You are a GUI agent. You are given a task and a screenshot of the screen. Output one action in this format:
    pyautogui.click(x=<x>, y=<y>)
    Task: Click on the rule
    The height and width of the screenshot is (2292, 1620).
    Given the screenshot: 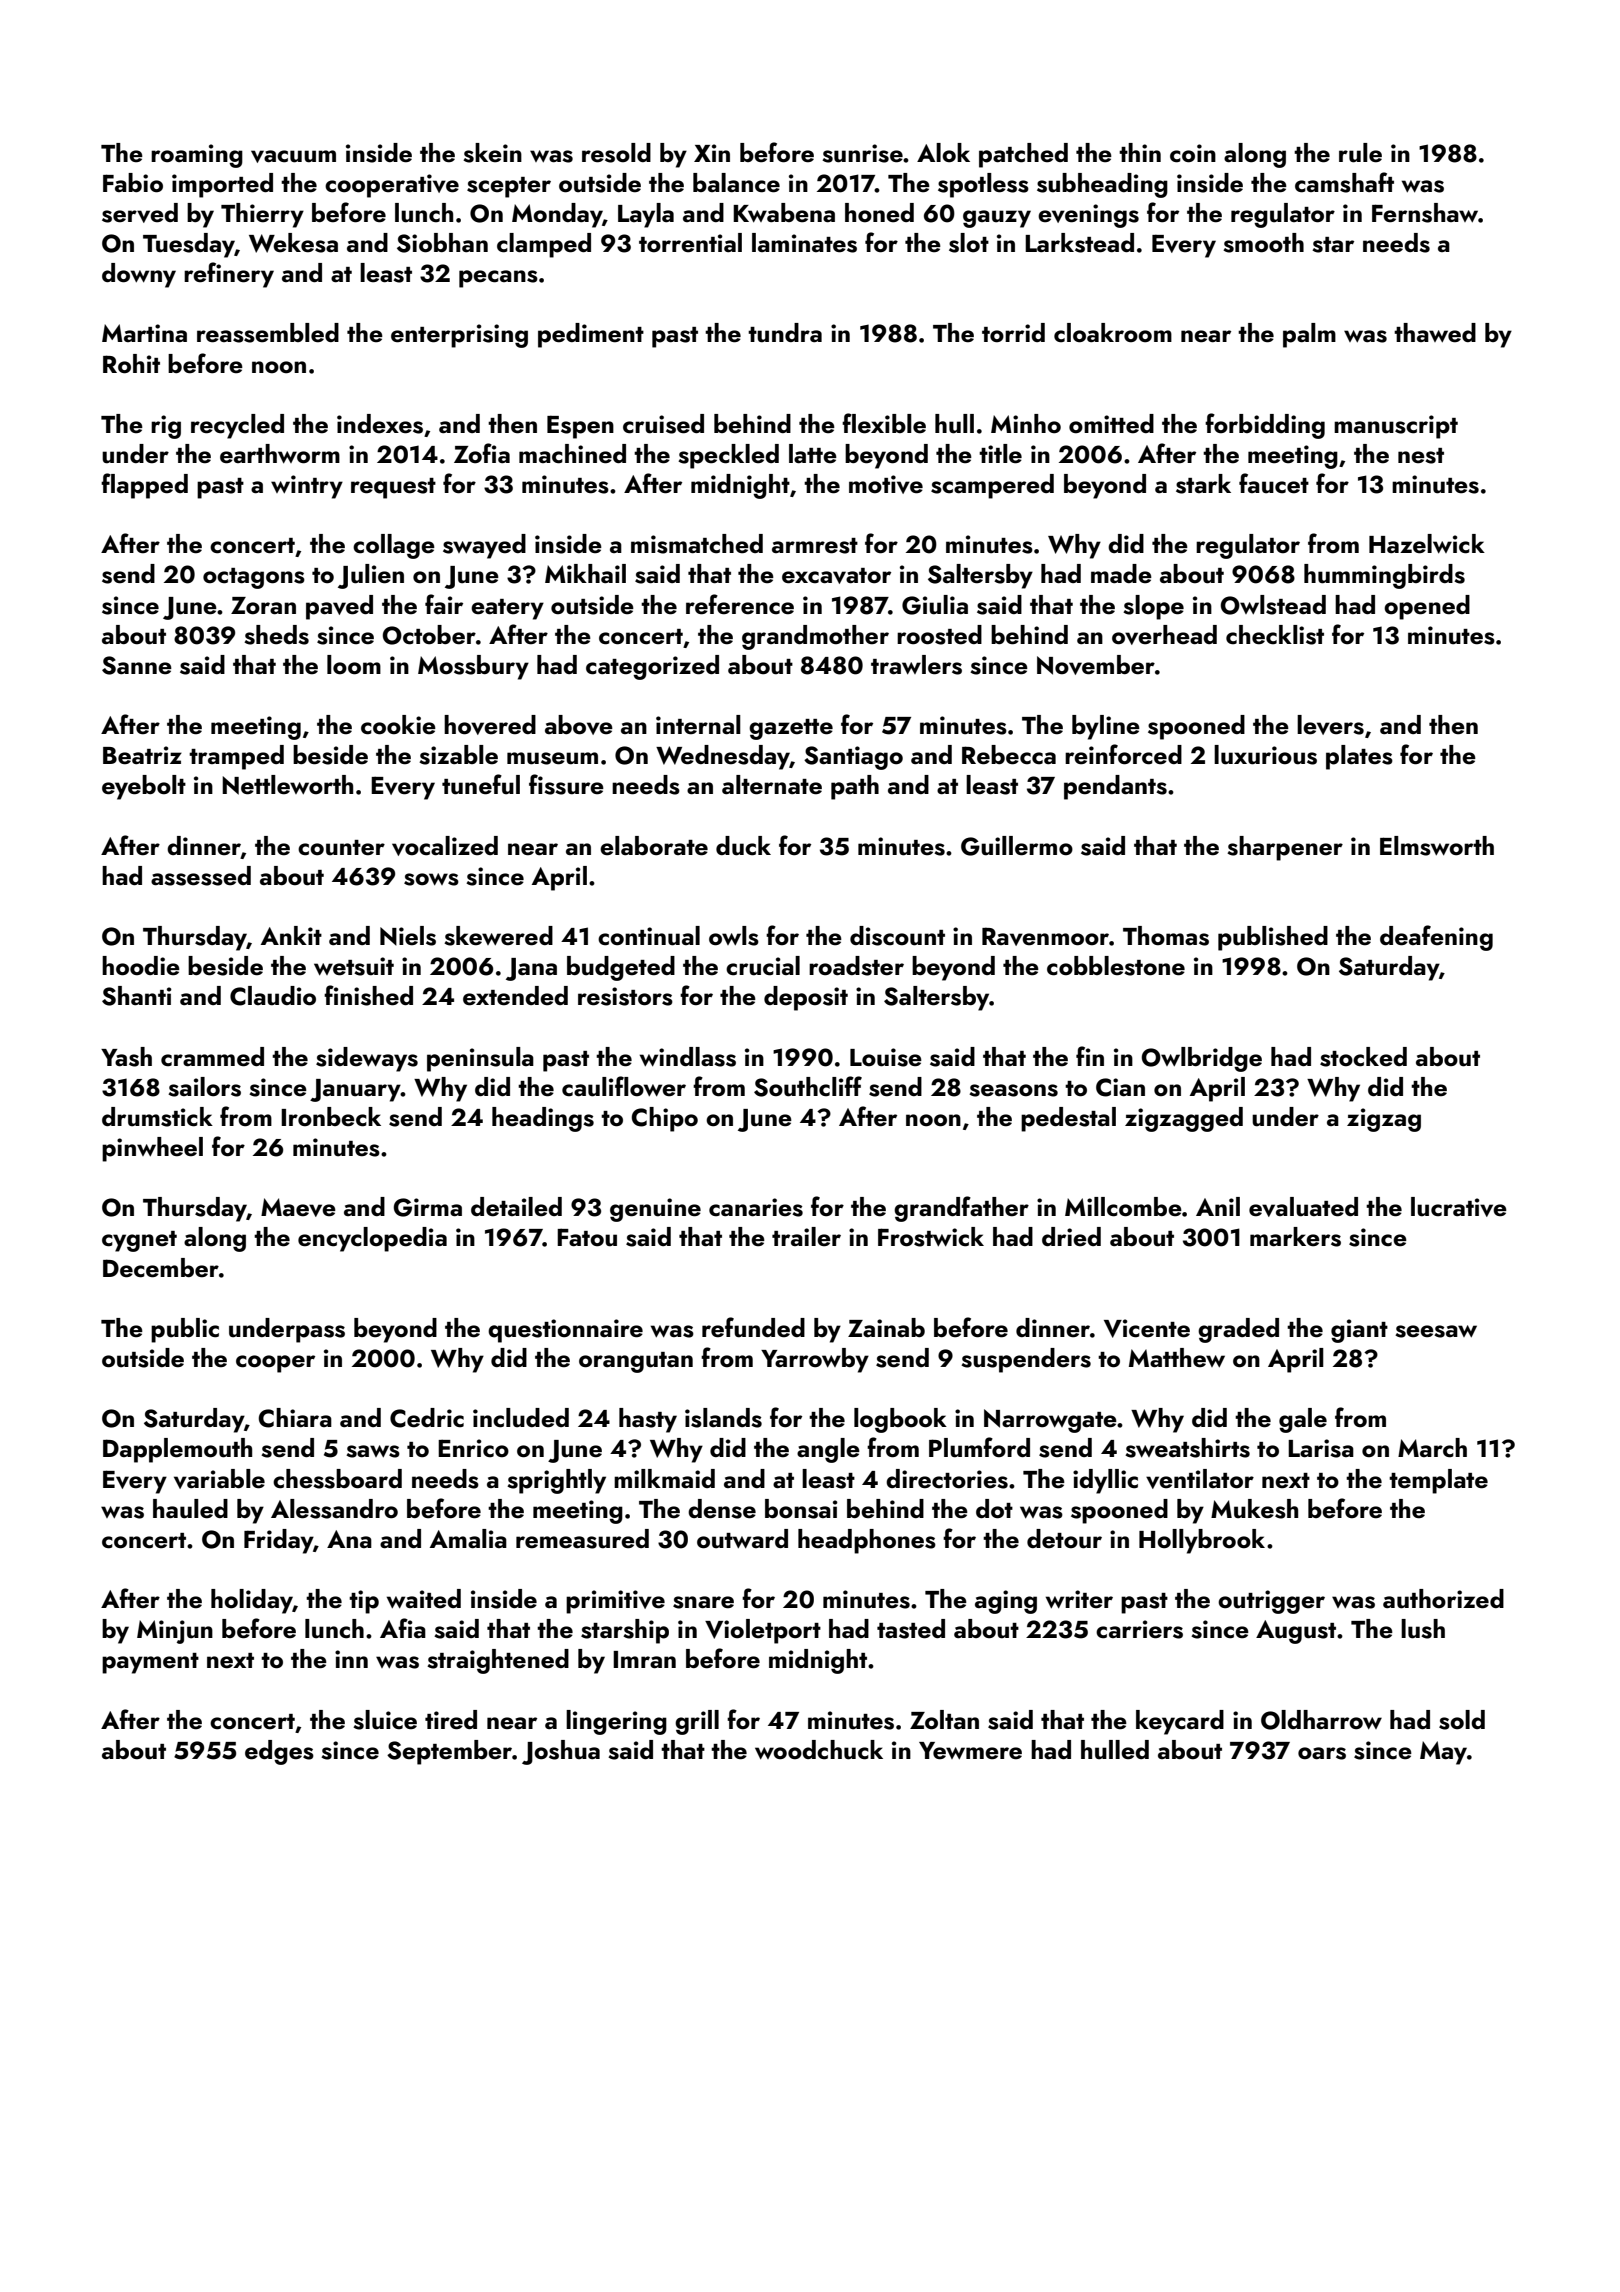 What is the action you would take?
    pyautogui.click(x=1360, y=153)
